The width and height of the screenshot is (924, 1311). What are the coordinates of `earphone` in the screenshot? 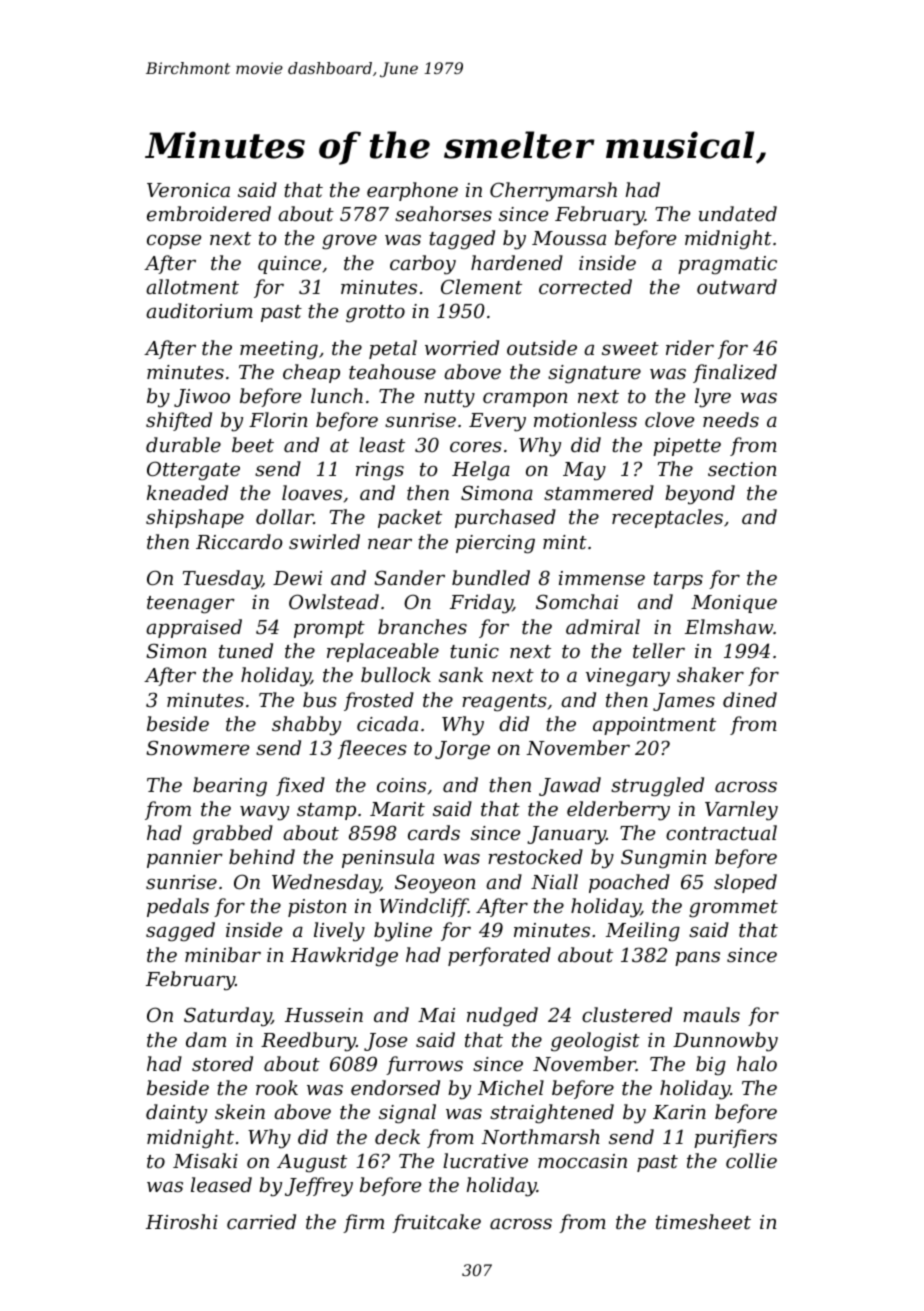 It's located at (412, 191).
